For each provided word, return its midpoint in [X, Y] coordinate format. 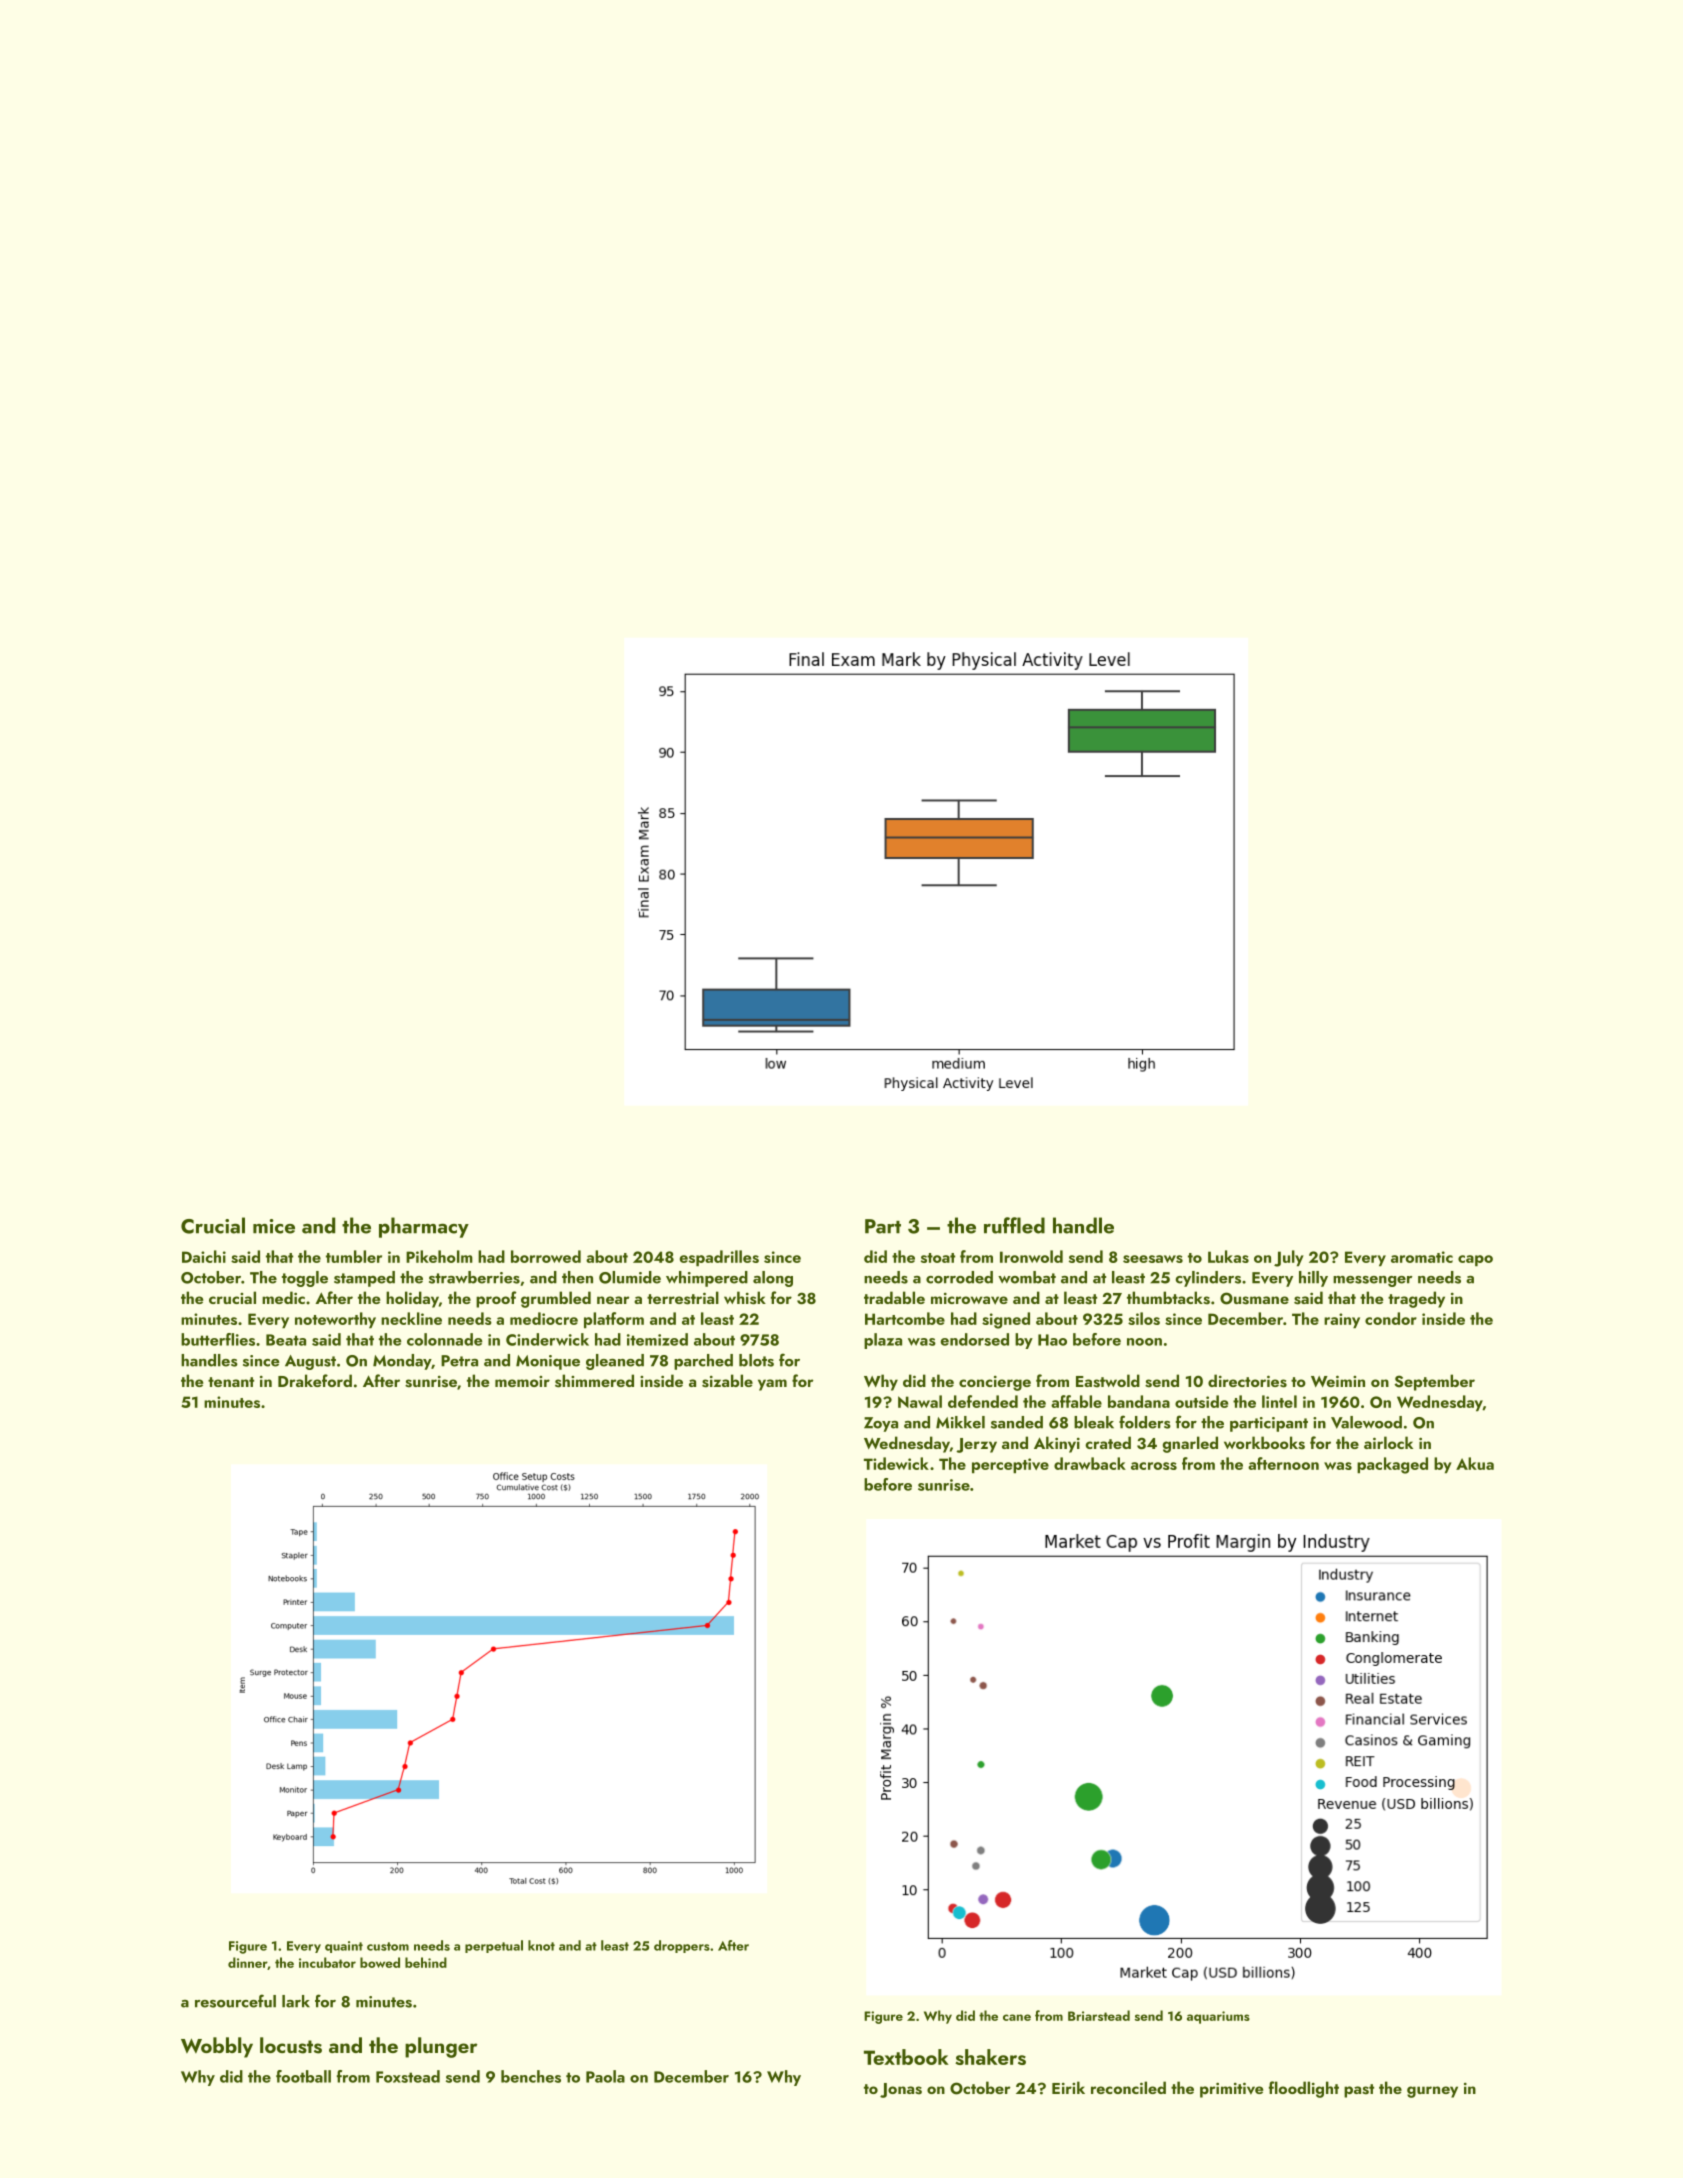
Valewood [1366, 1422]
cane [1017, 2017]
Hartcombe [905, 1318]
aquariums [1218, 2017]
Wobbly [217, 2047]
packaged [1392, 1465]
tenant [231, 1382]
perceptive [1010, 1465]
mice [274, 1226]
